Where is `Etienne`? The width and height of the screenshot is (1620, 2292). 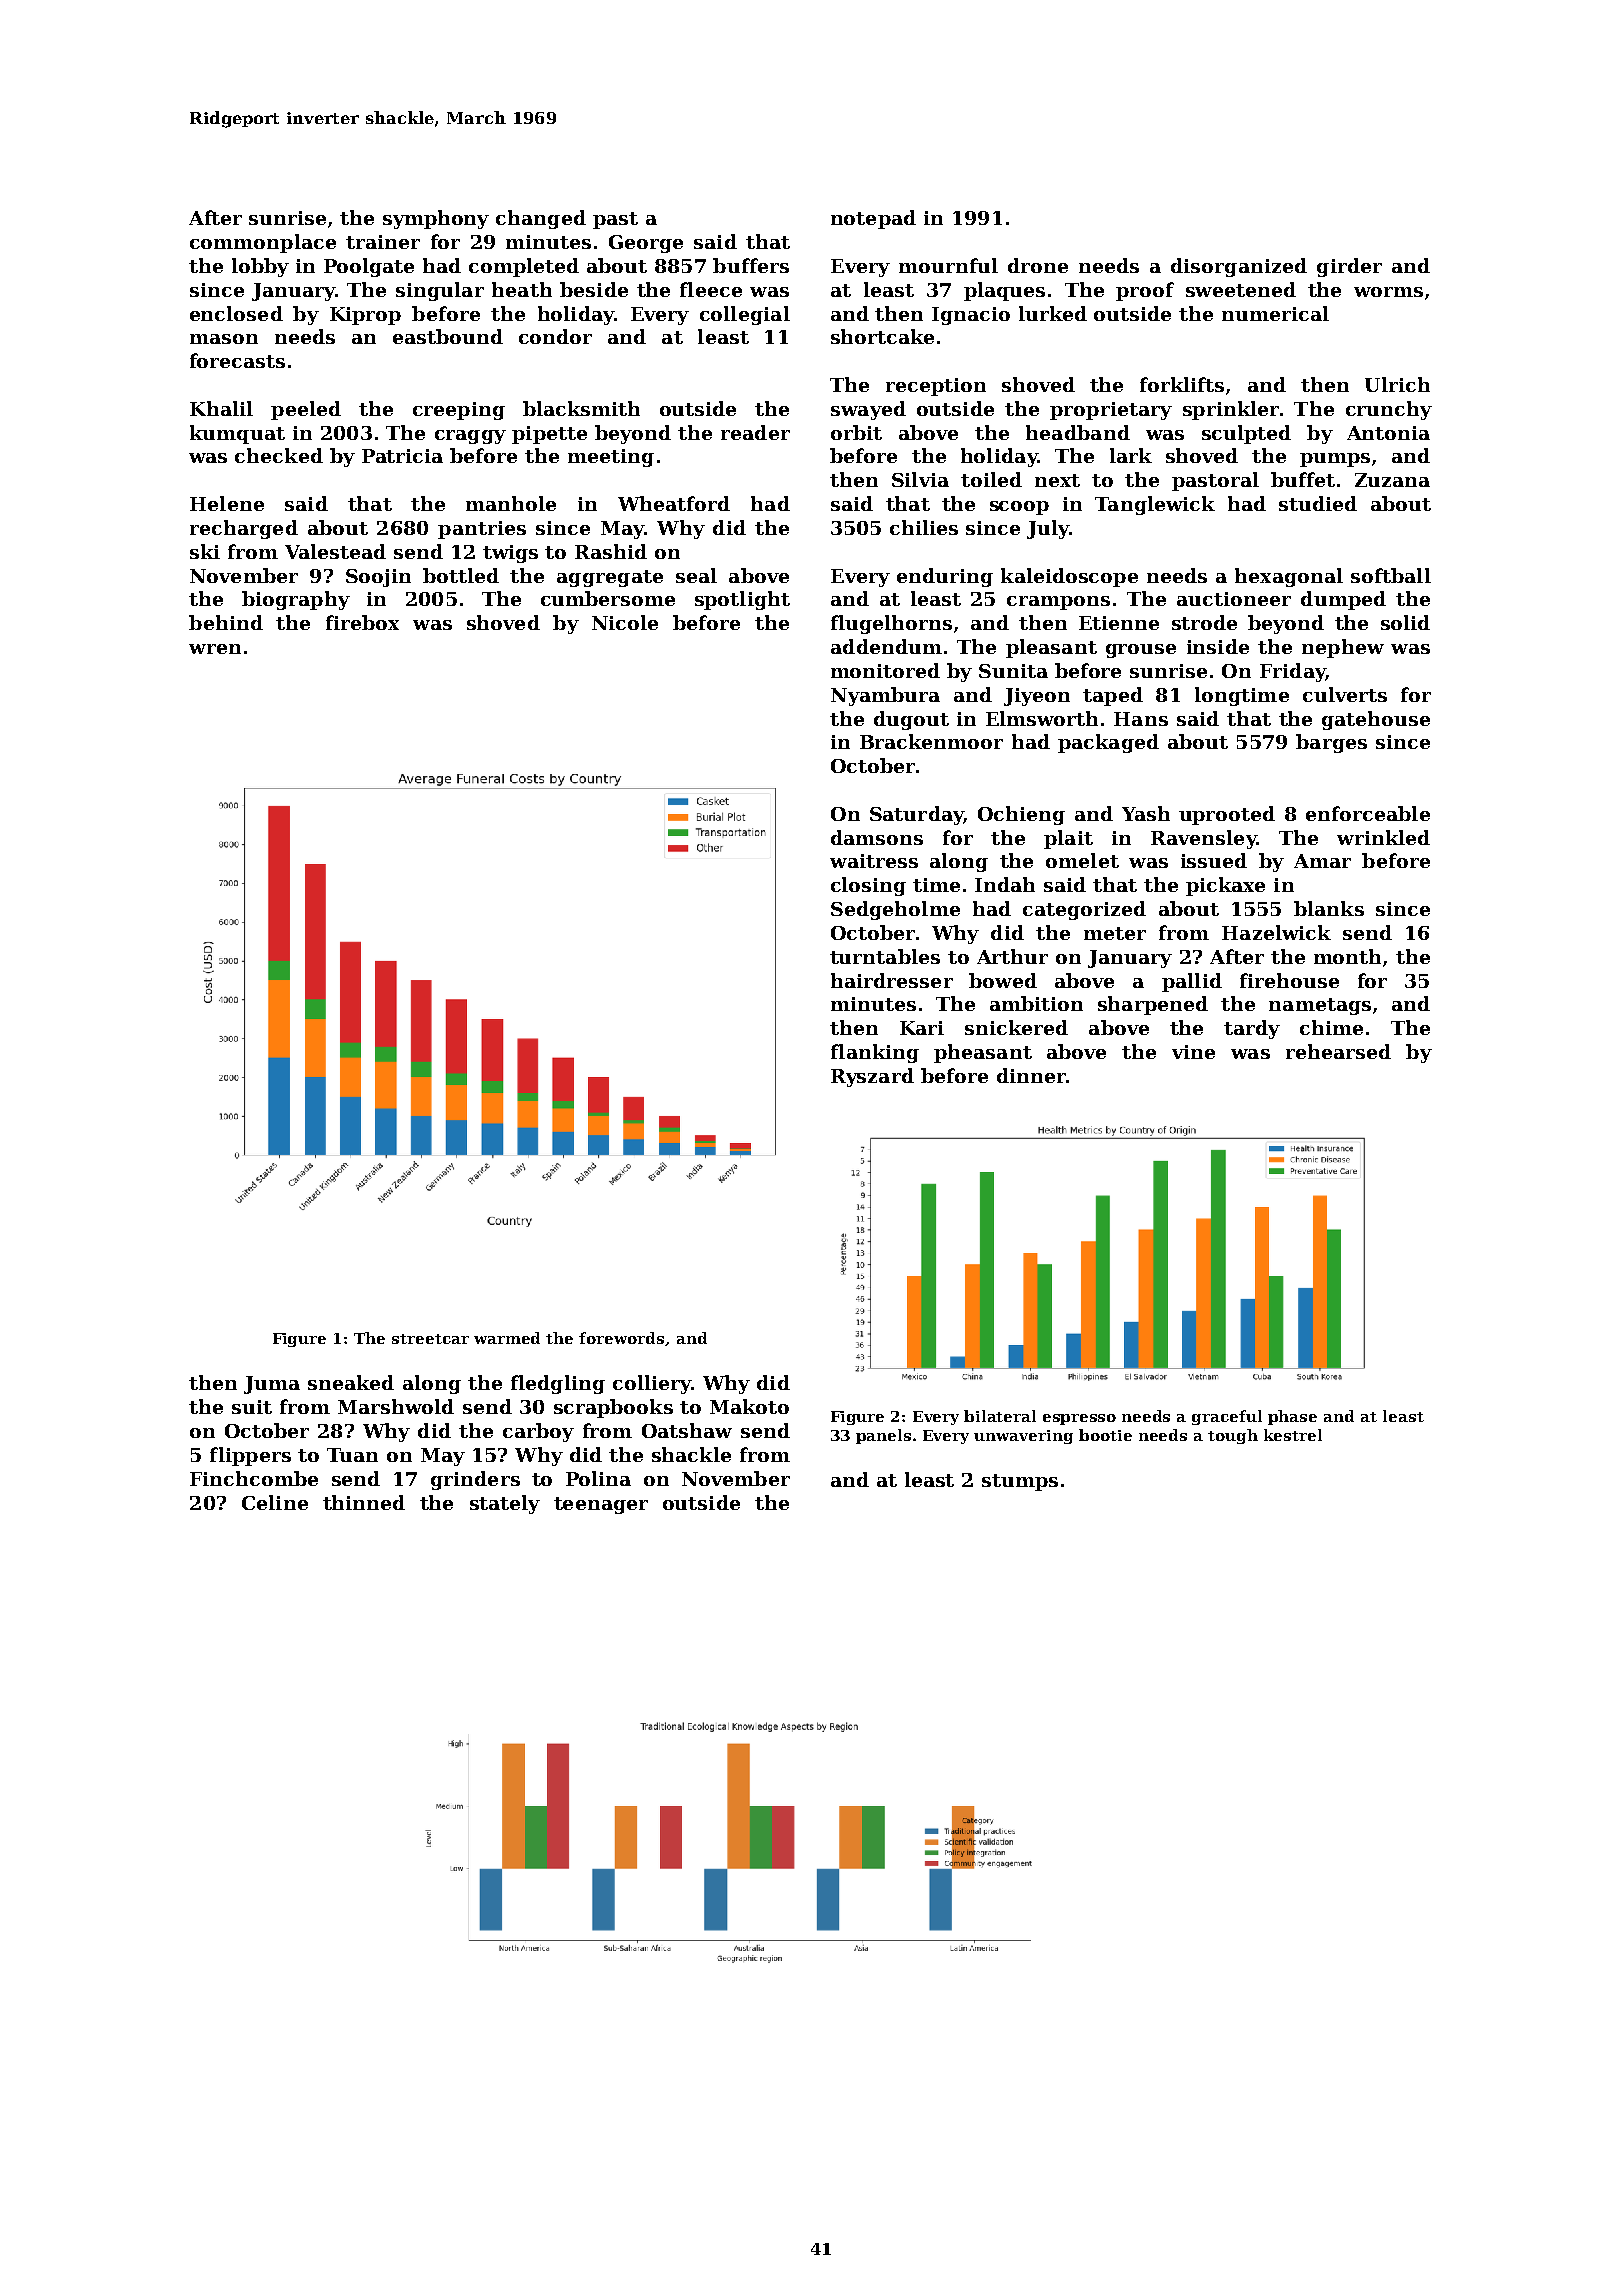
Etienne is located at coordinates (1119, 623).
